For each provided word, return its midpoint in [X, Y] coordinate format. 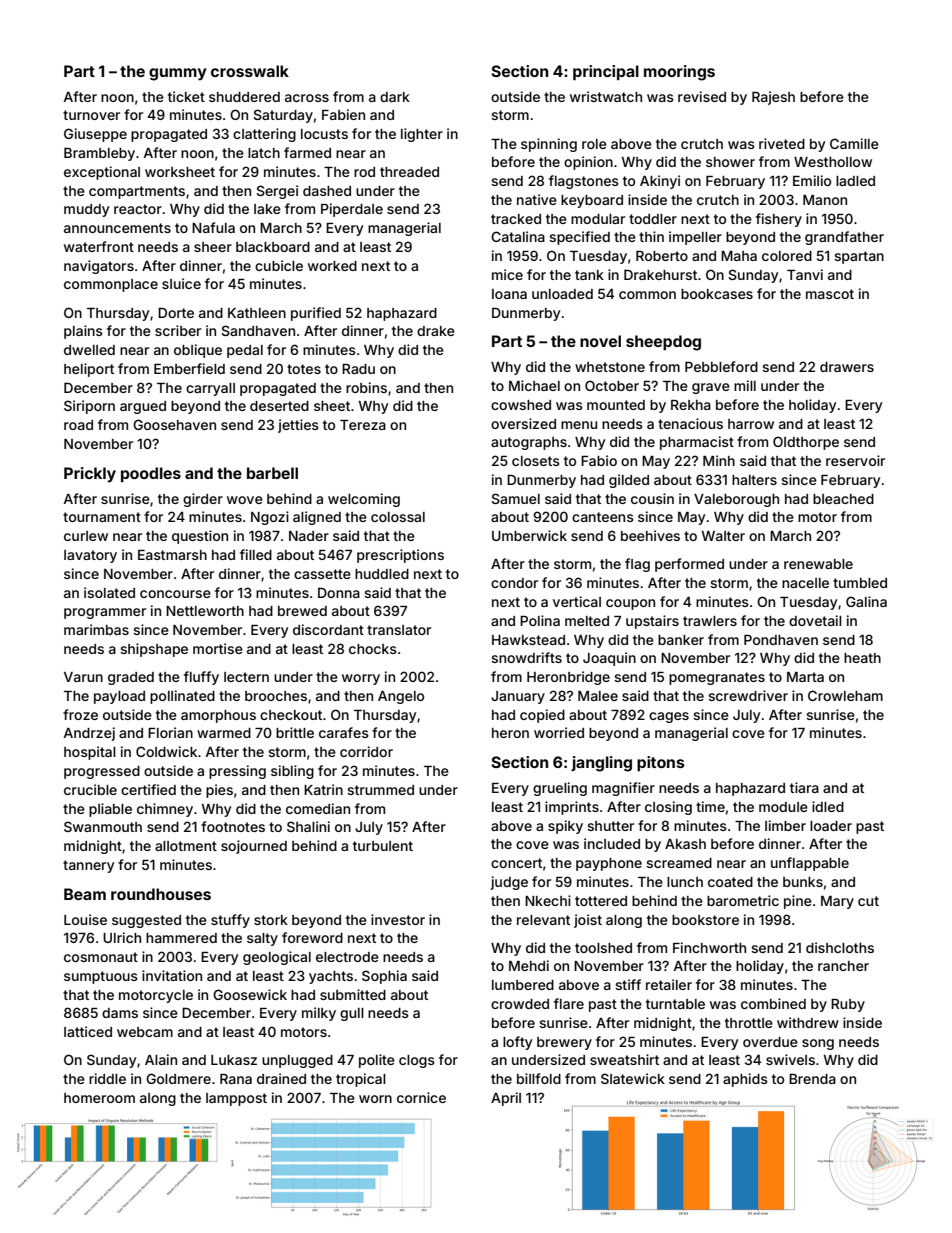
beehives [650, 535]
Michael [534, 385]
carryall [210, 389]
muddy [86, 210]
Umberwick [529, 535]
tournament [102, 517]
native [537, 199]
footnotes [233, 826]
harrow [751, 424]
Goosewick [250, 994]
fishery [779, 220]
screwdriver [748, 695]
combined [773, 1003]
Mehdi [529, 965]
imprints [572, 808]
